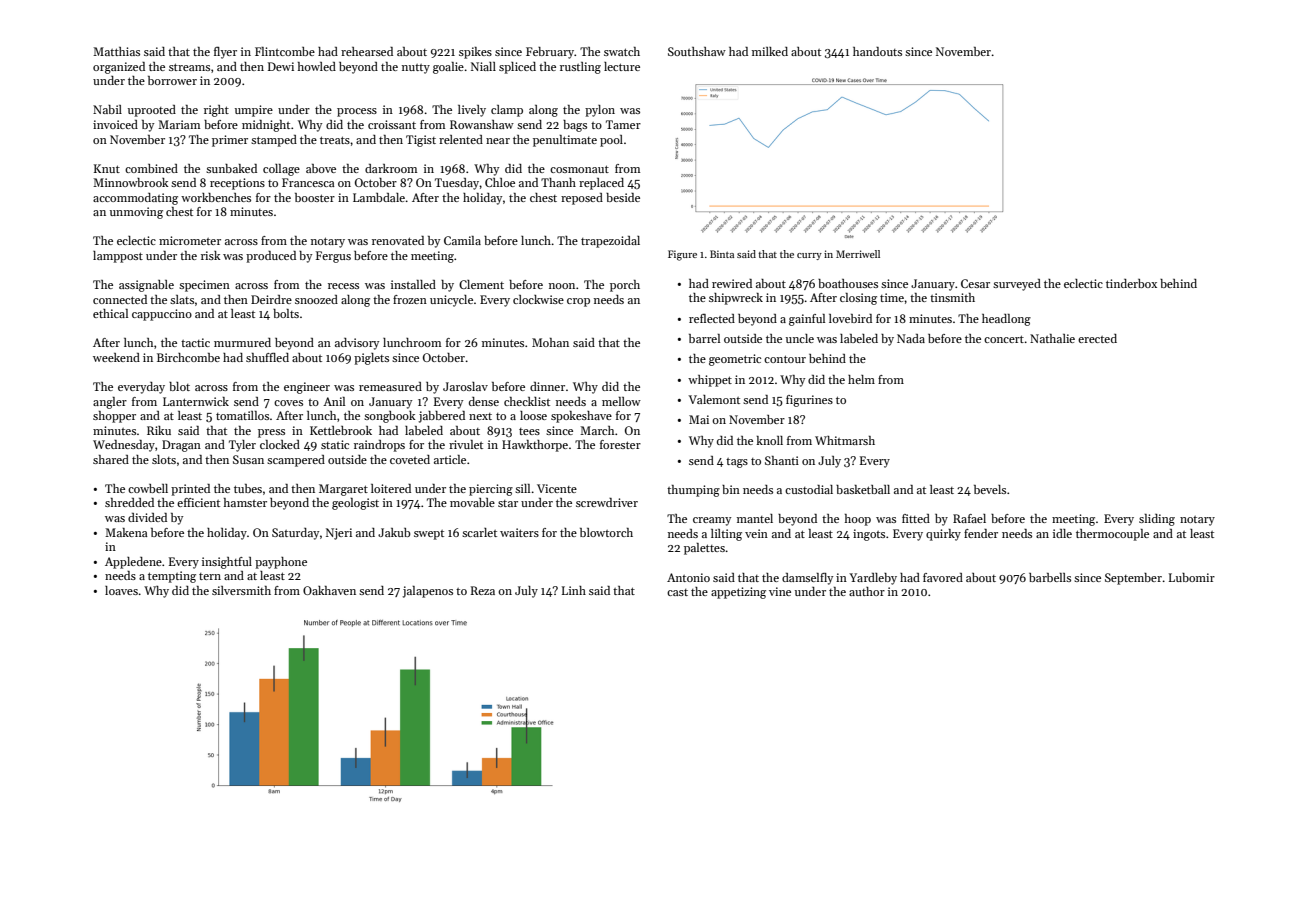  I want to click on loaves, so click(121, 590).
